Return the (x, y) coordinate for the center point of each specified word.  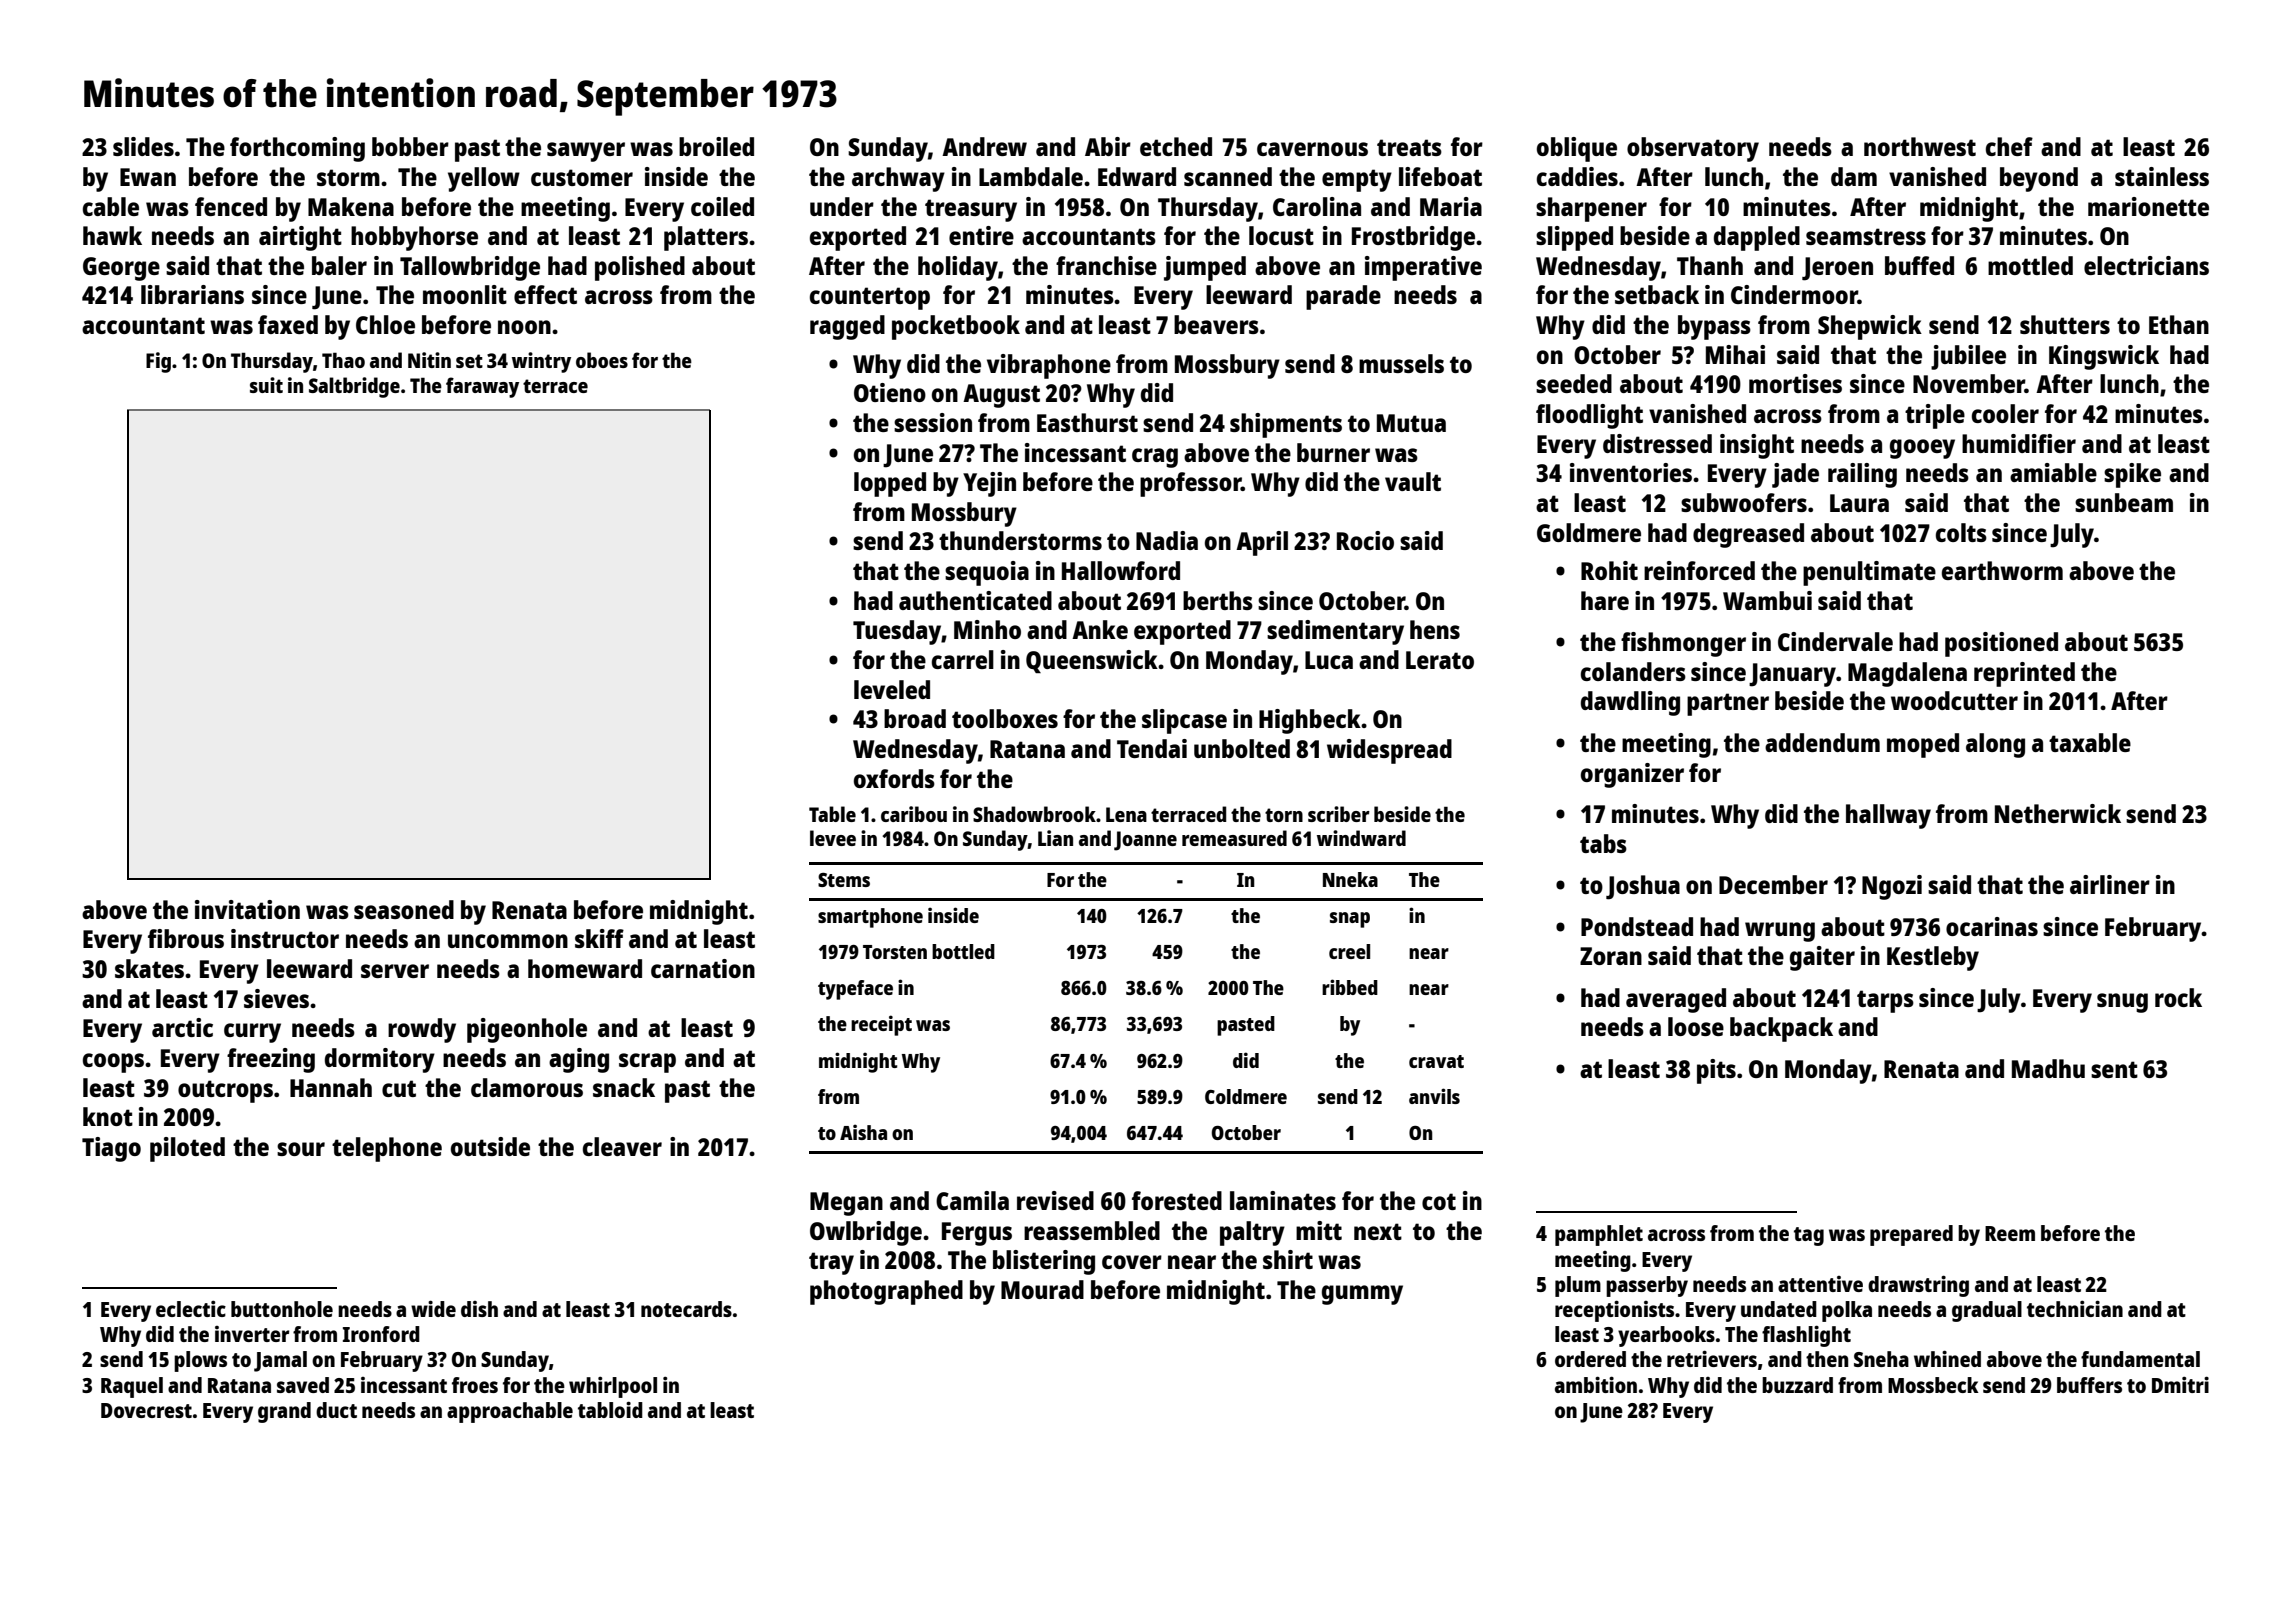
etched (1176, 146)
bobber (410, 146)
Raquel (132, 1387)
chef (2009, 146)
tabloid (610, 1409)
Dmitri (2180, 1384)
